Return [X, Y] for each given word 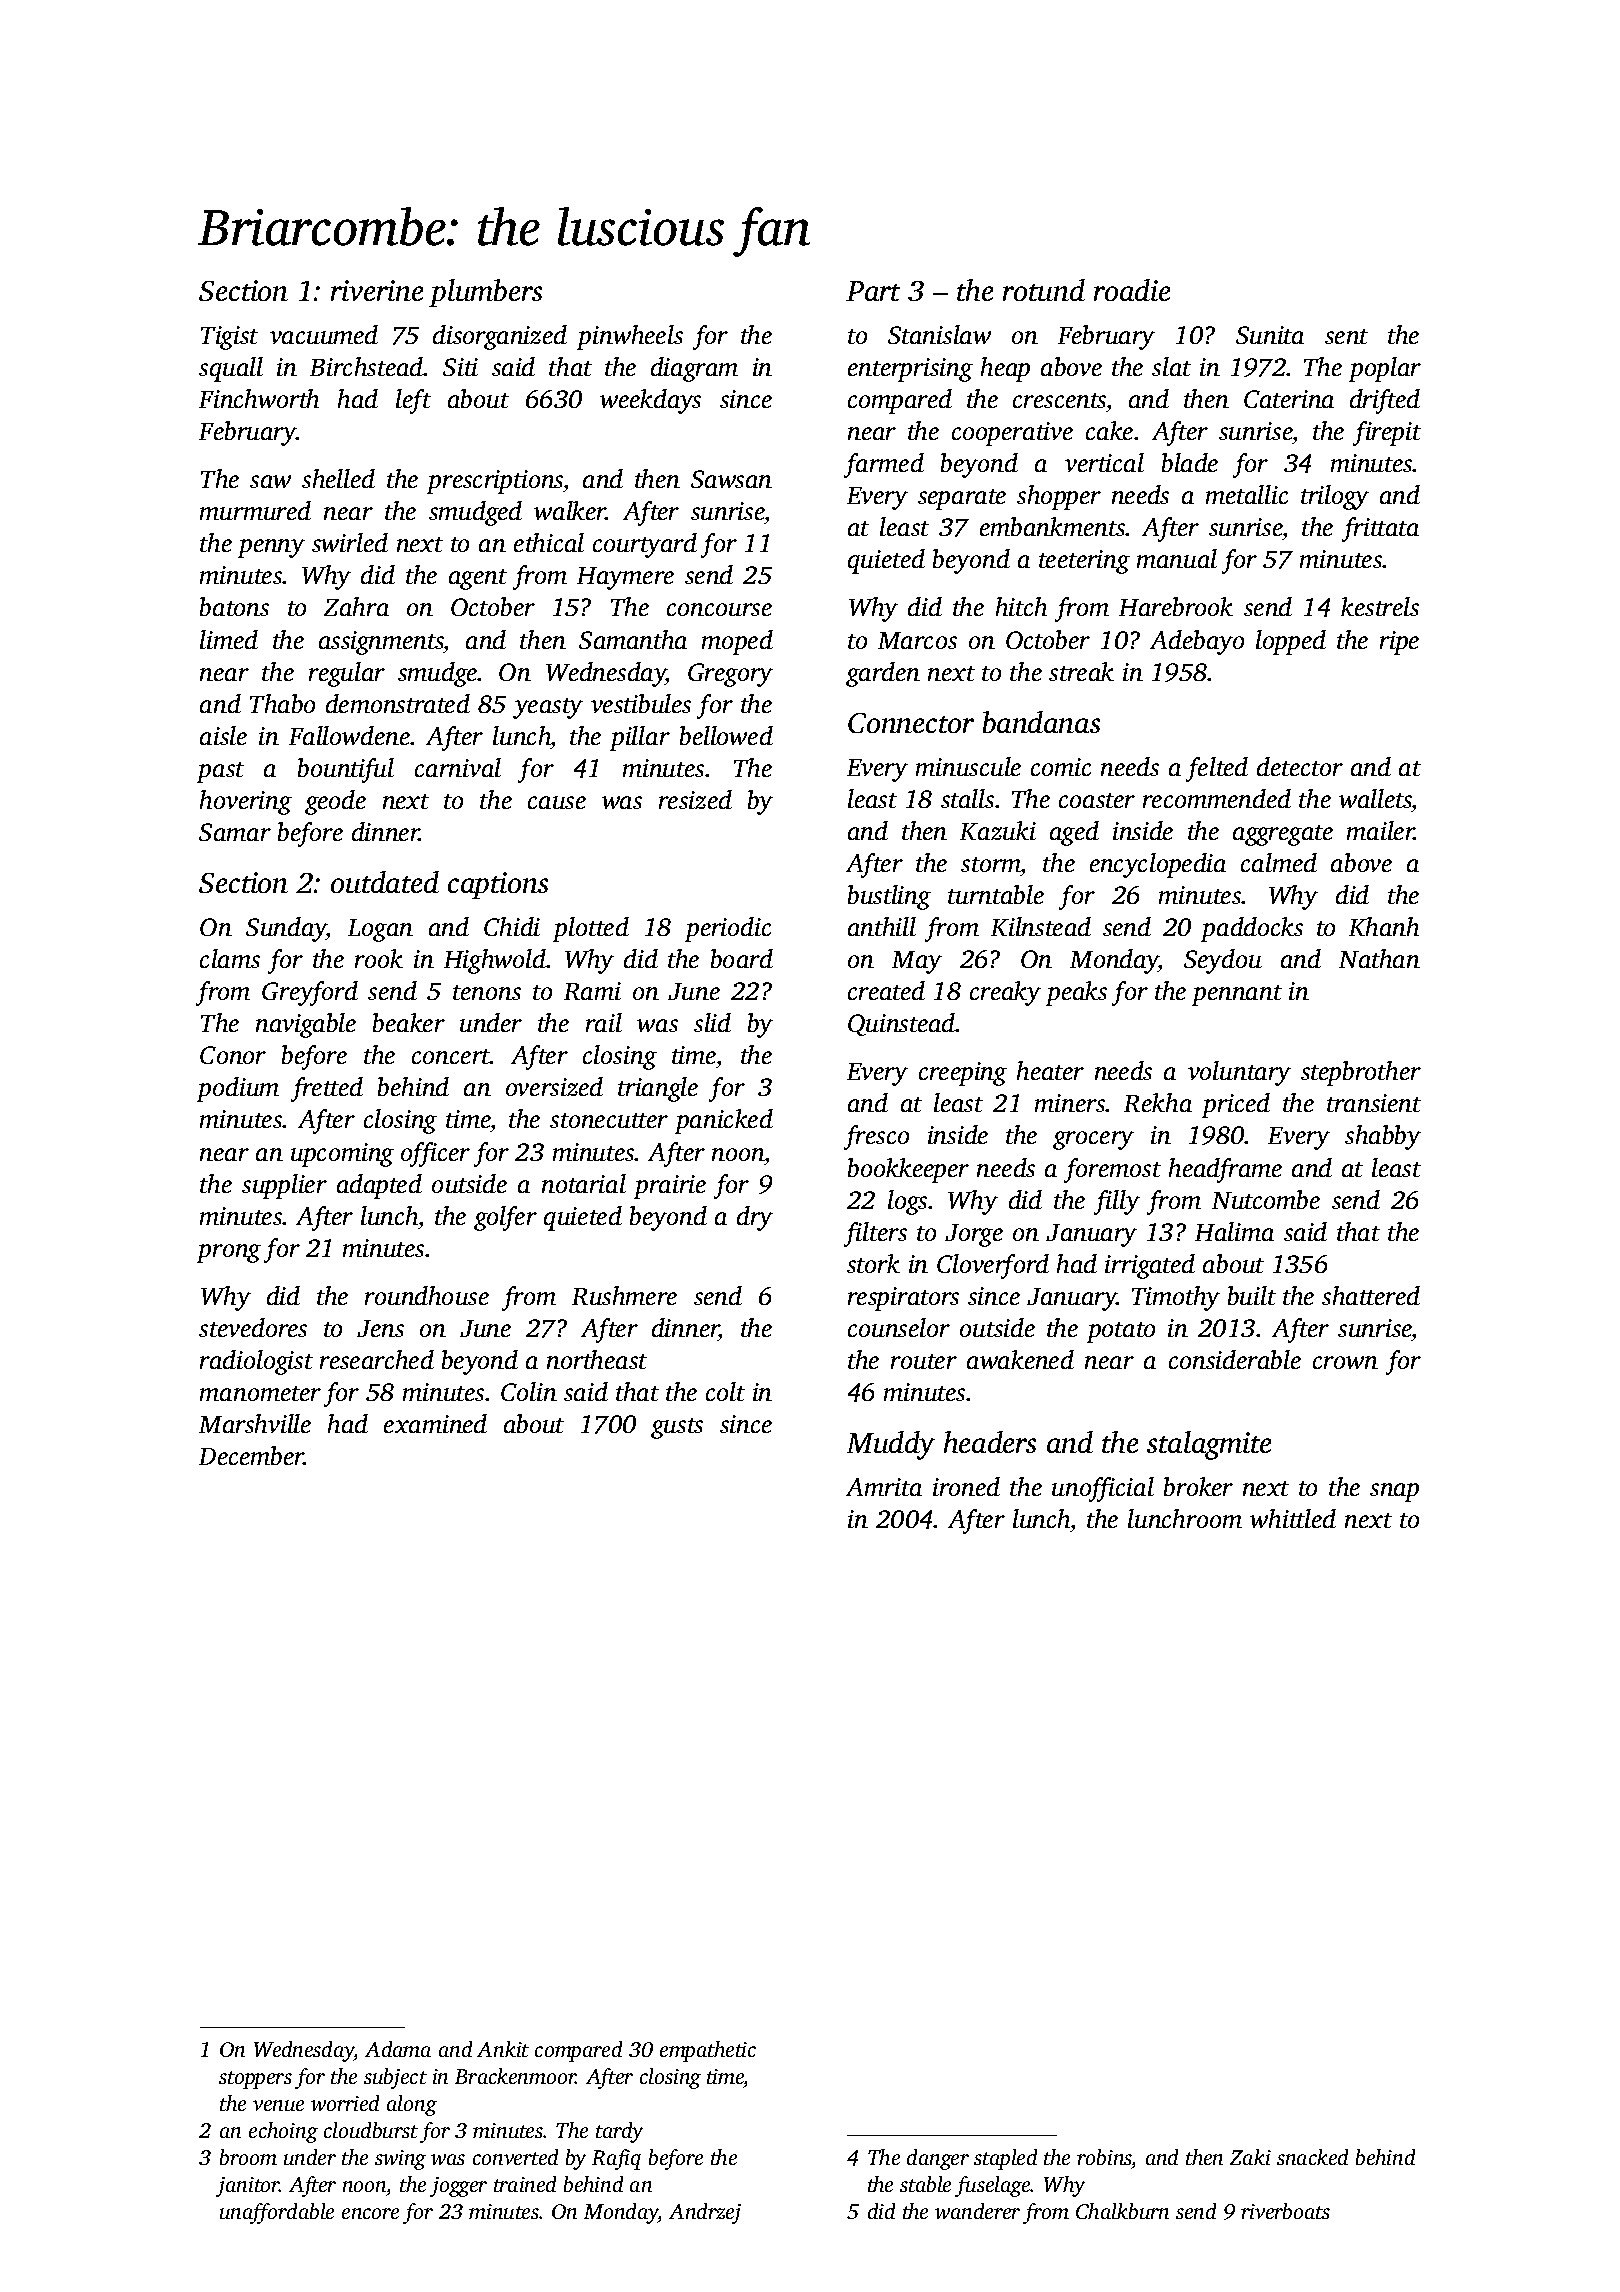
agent [478, 579]
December [251, 1455]
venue [278, 2105]
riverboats [1285, 2211]
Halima [1234, 1231]
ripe [1399, 643]
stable [925, 2184]
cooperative [1012, 434]
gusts [677, 1428]
